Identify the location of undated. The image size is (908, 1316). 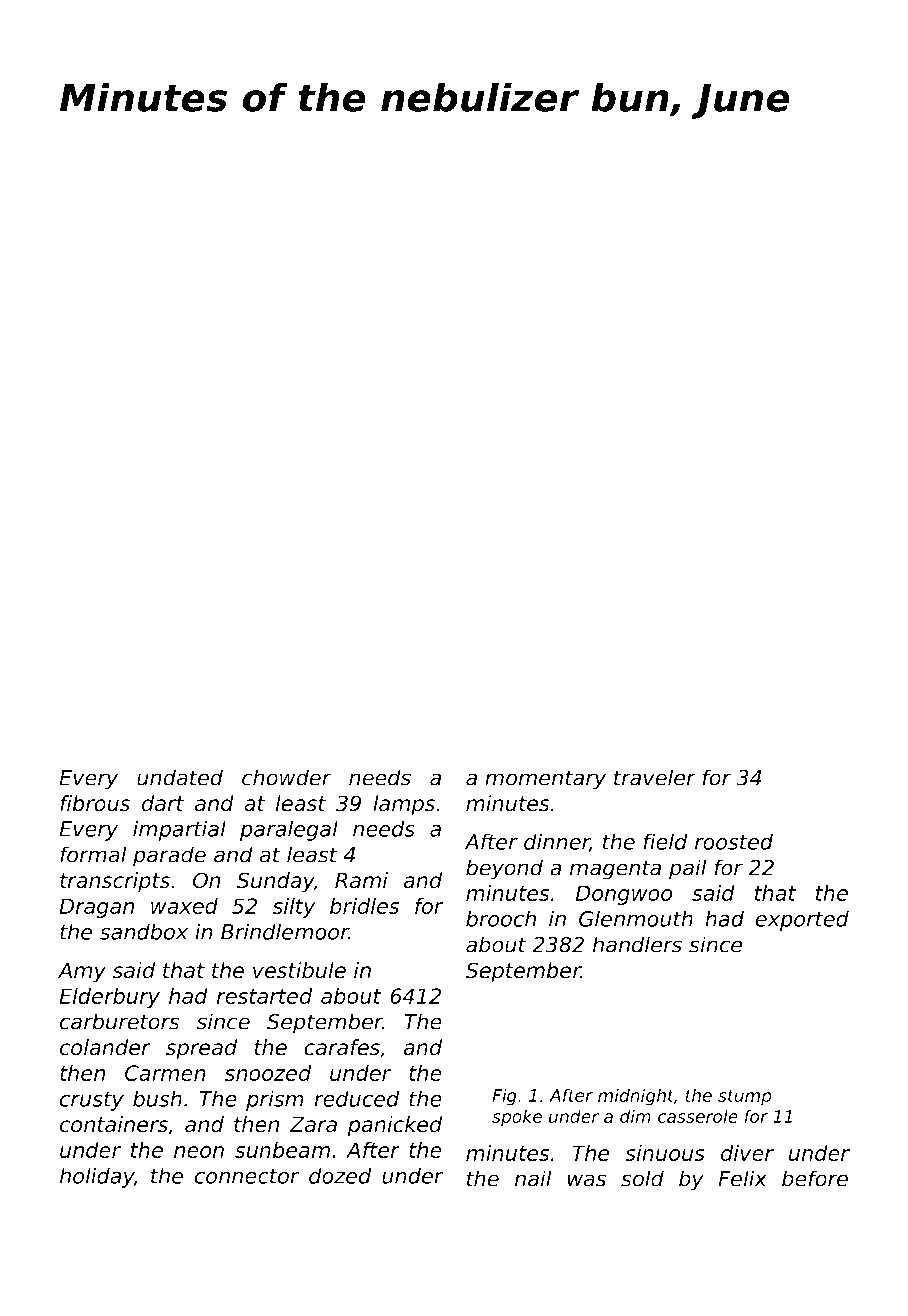
(180, 777).
